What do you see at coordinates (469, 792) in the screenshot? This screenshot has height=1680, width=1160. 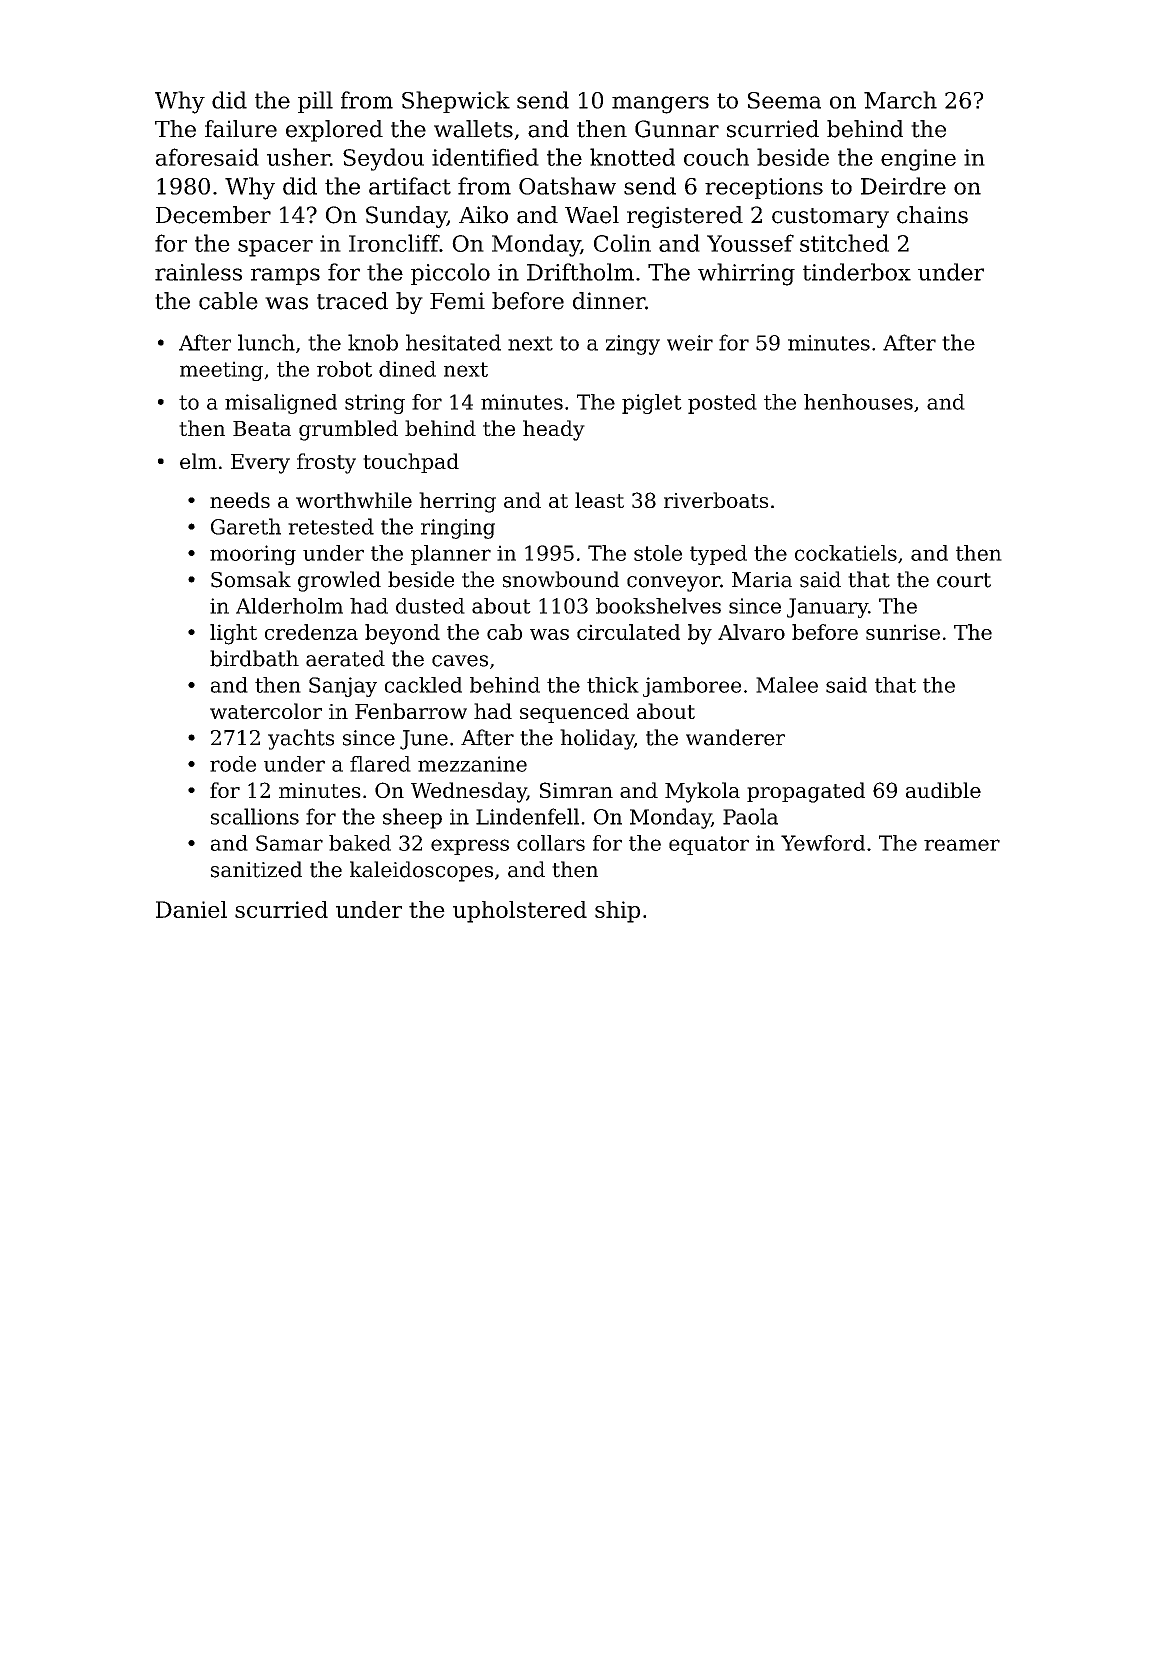 I see `Wednesday` at bounding box center [469, 792].
